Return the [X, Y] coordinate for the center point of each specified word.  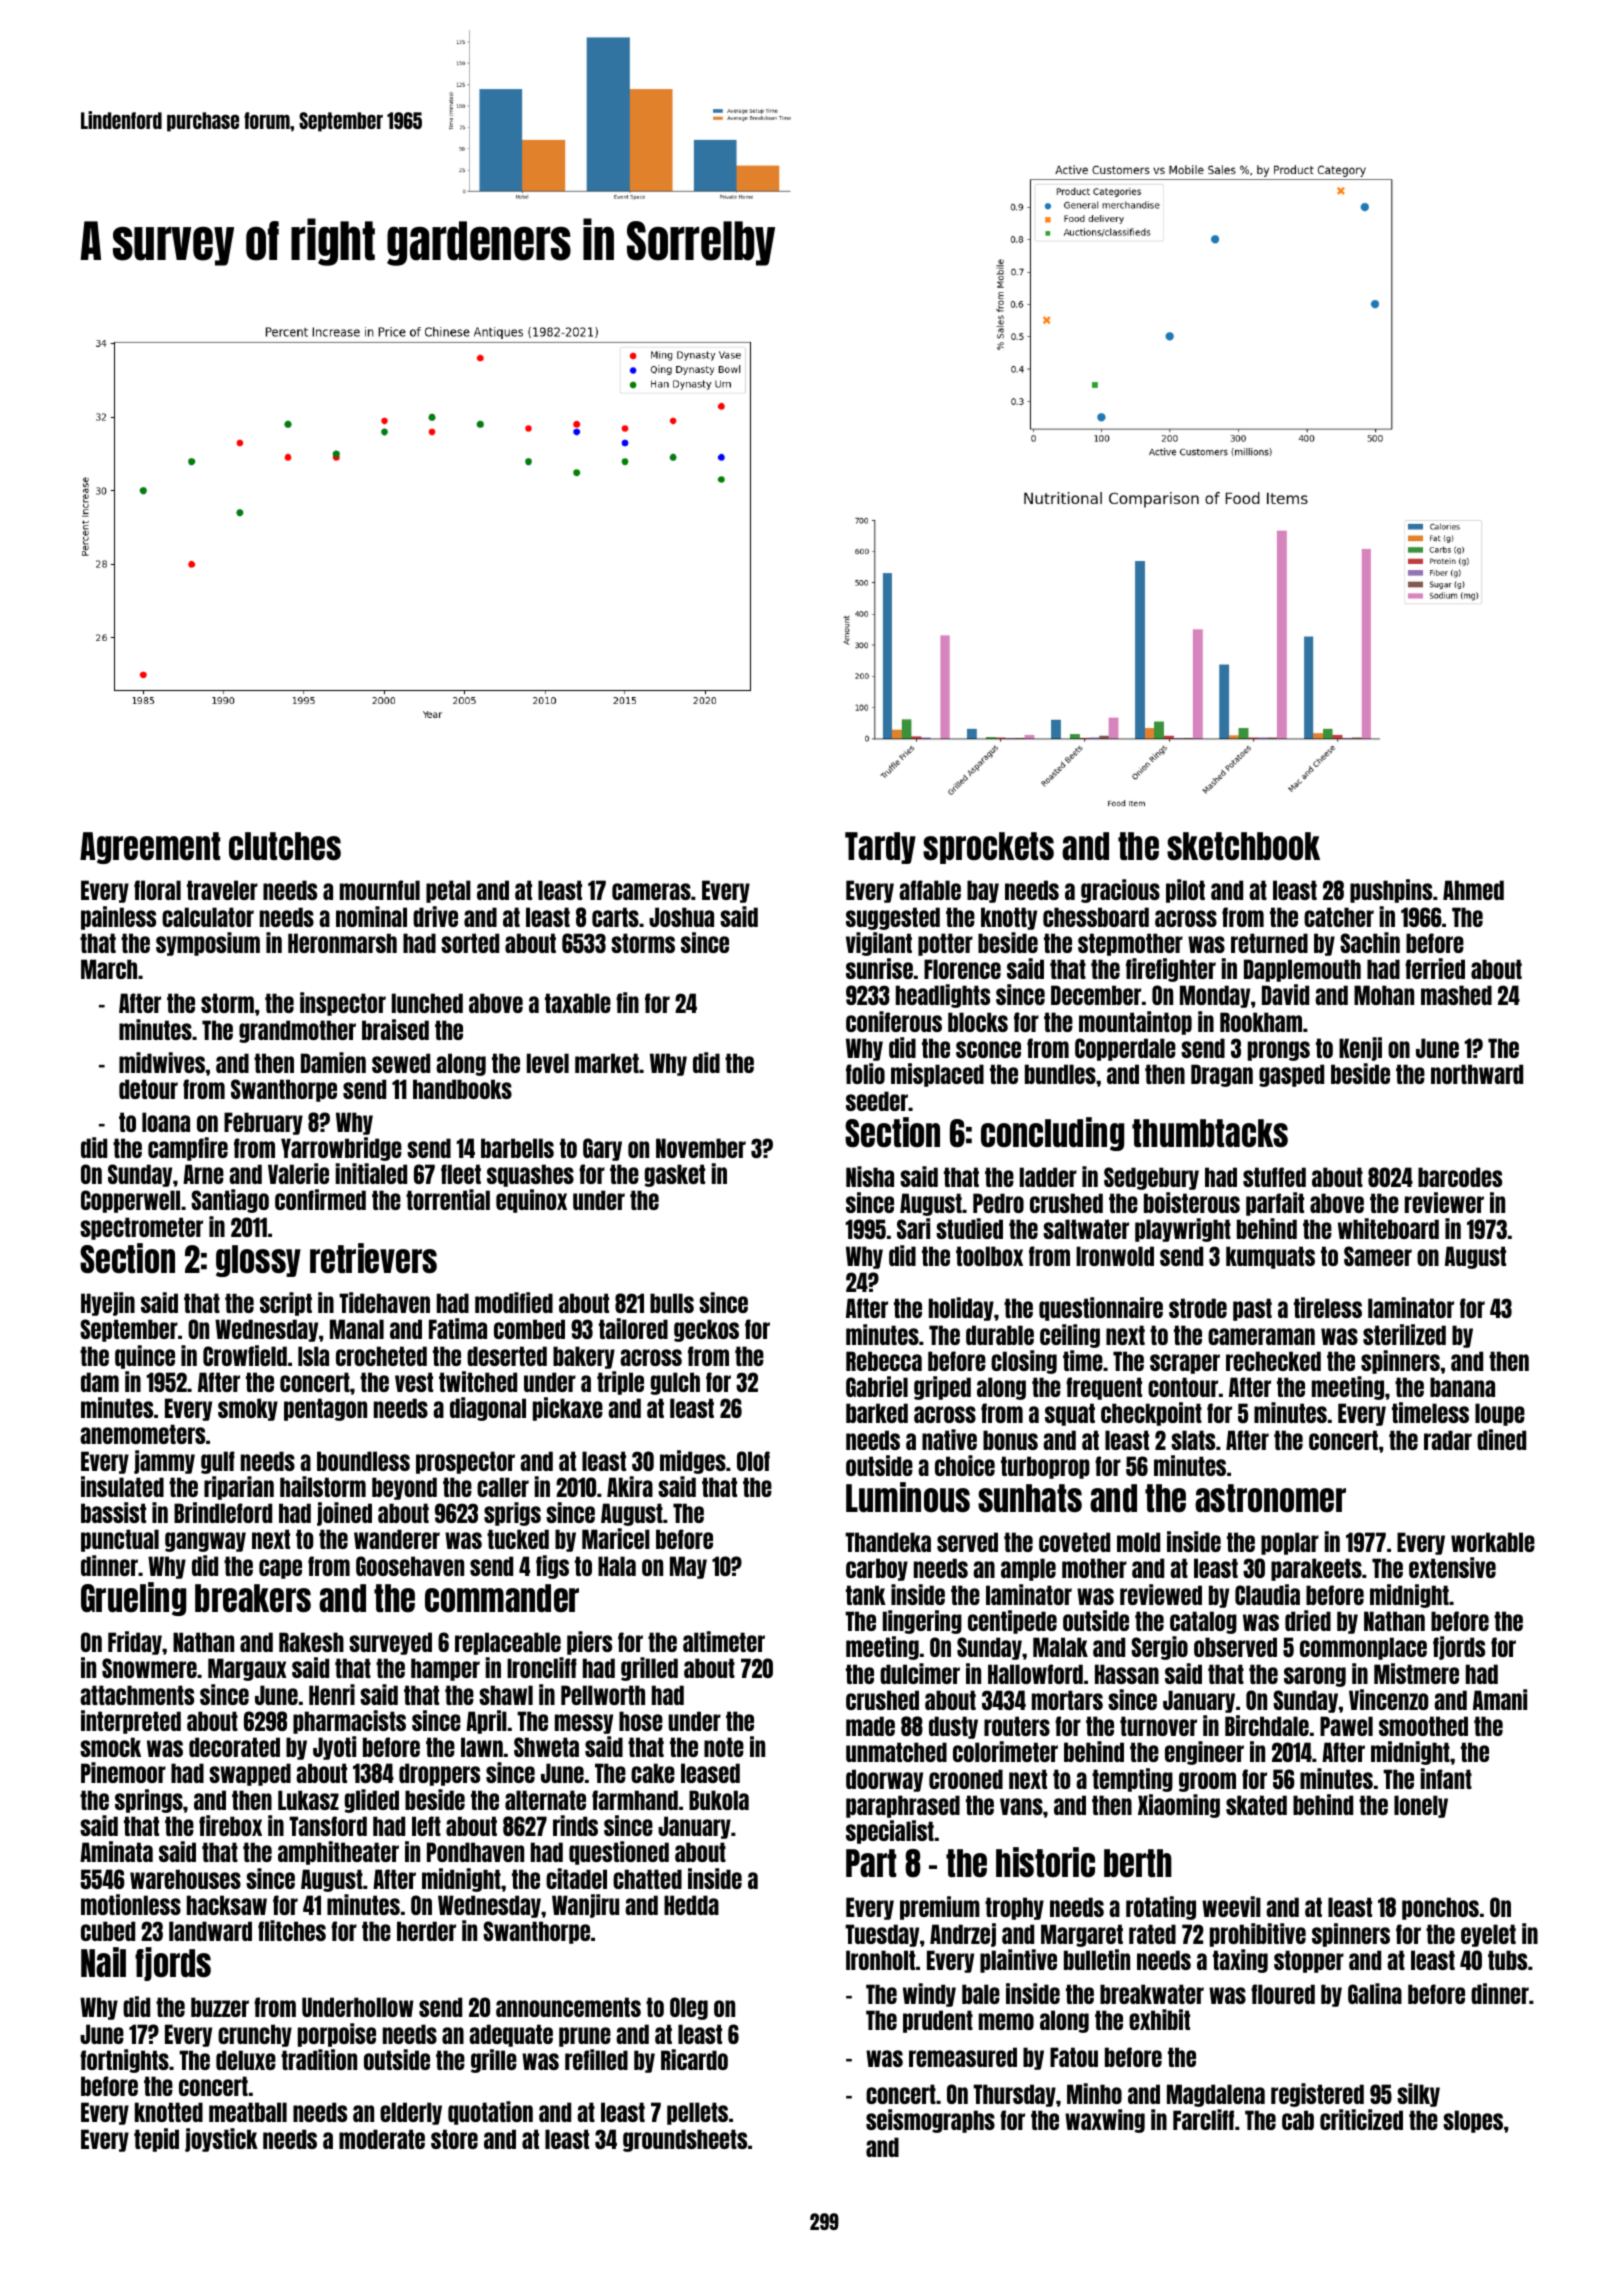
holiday [961, 1309]
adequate [511, 2035]
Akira [630, 1486]
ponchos [1440, 1908]
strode [1198, 1308]
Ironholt [880, 1960]
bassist [113, 1512]
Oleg [689, 2008]
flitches [292, 1930]
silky [1418, 2095]
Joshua [681, 917]
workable [1493, 1542]
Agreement [150, 848]
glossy [258, 1261]
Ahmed [1473, 890]
